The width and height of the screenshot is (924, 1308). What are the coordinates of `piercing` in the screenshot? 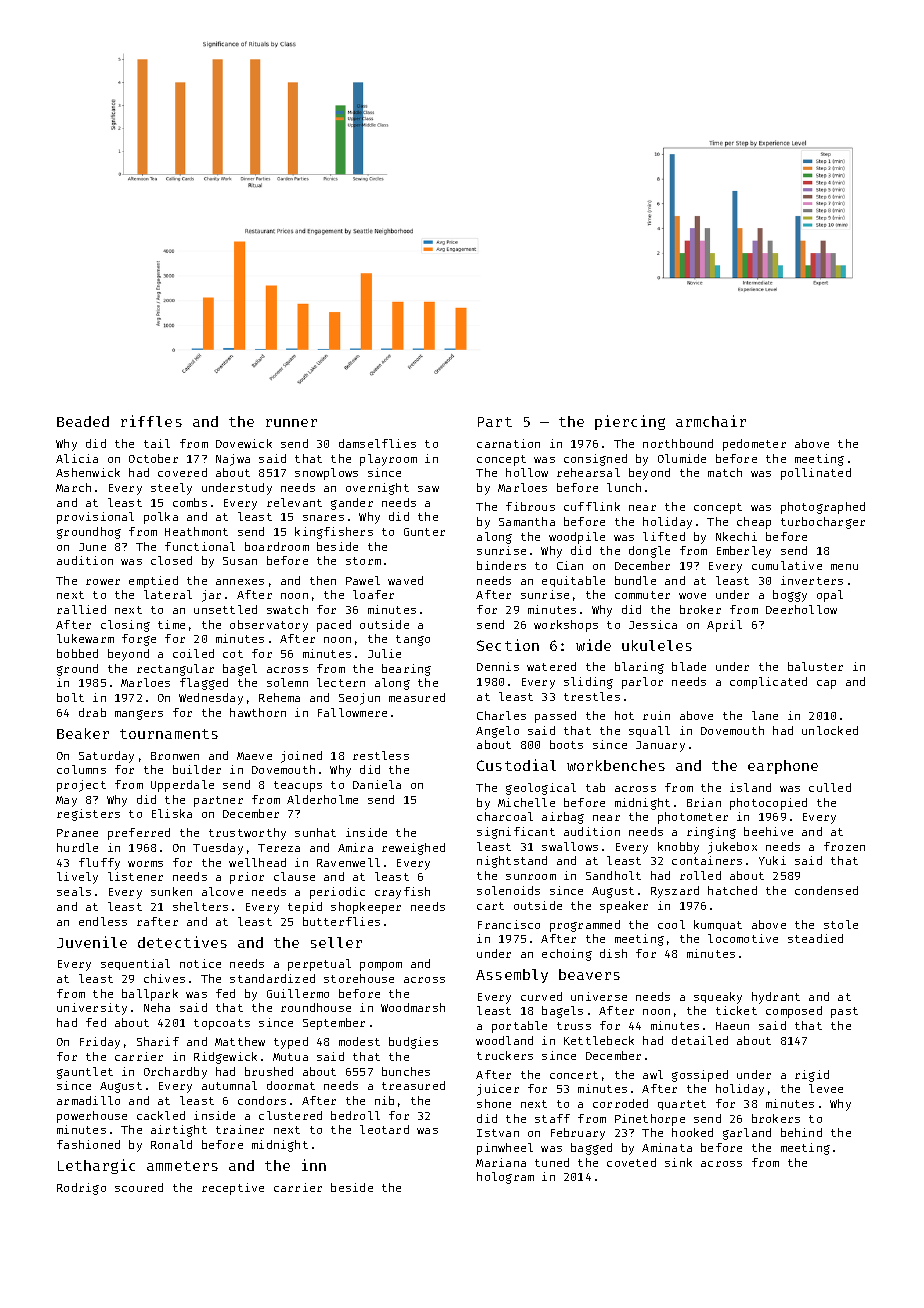 It's located at (630, 422).
